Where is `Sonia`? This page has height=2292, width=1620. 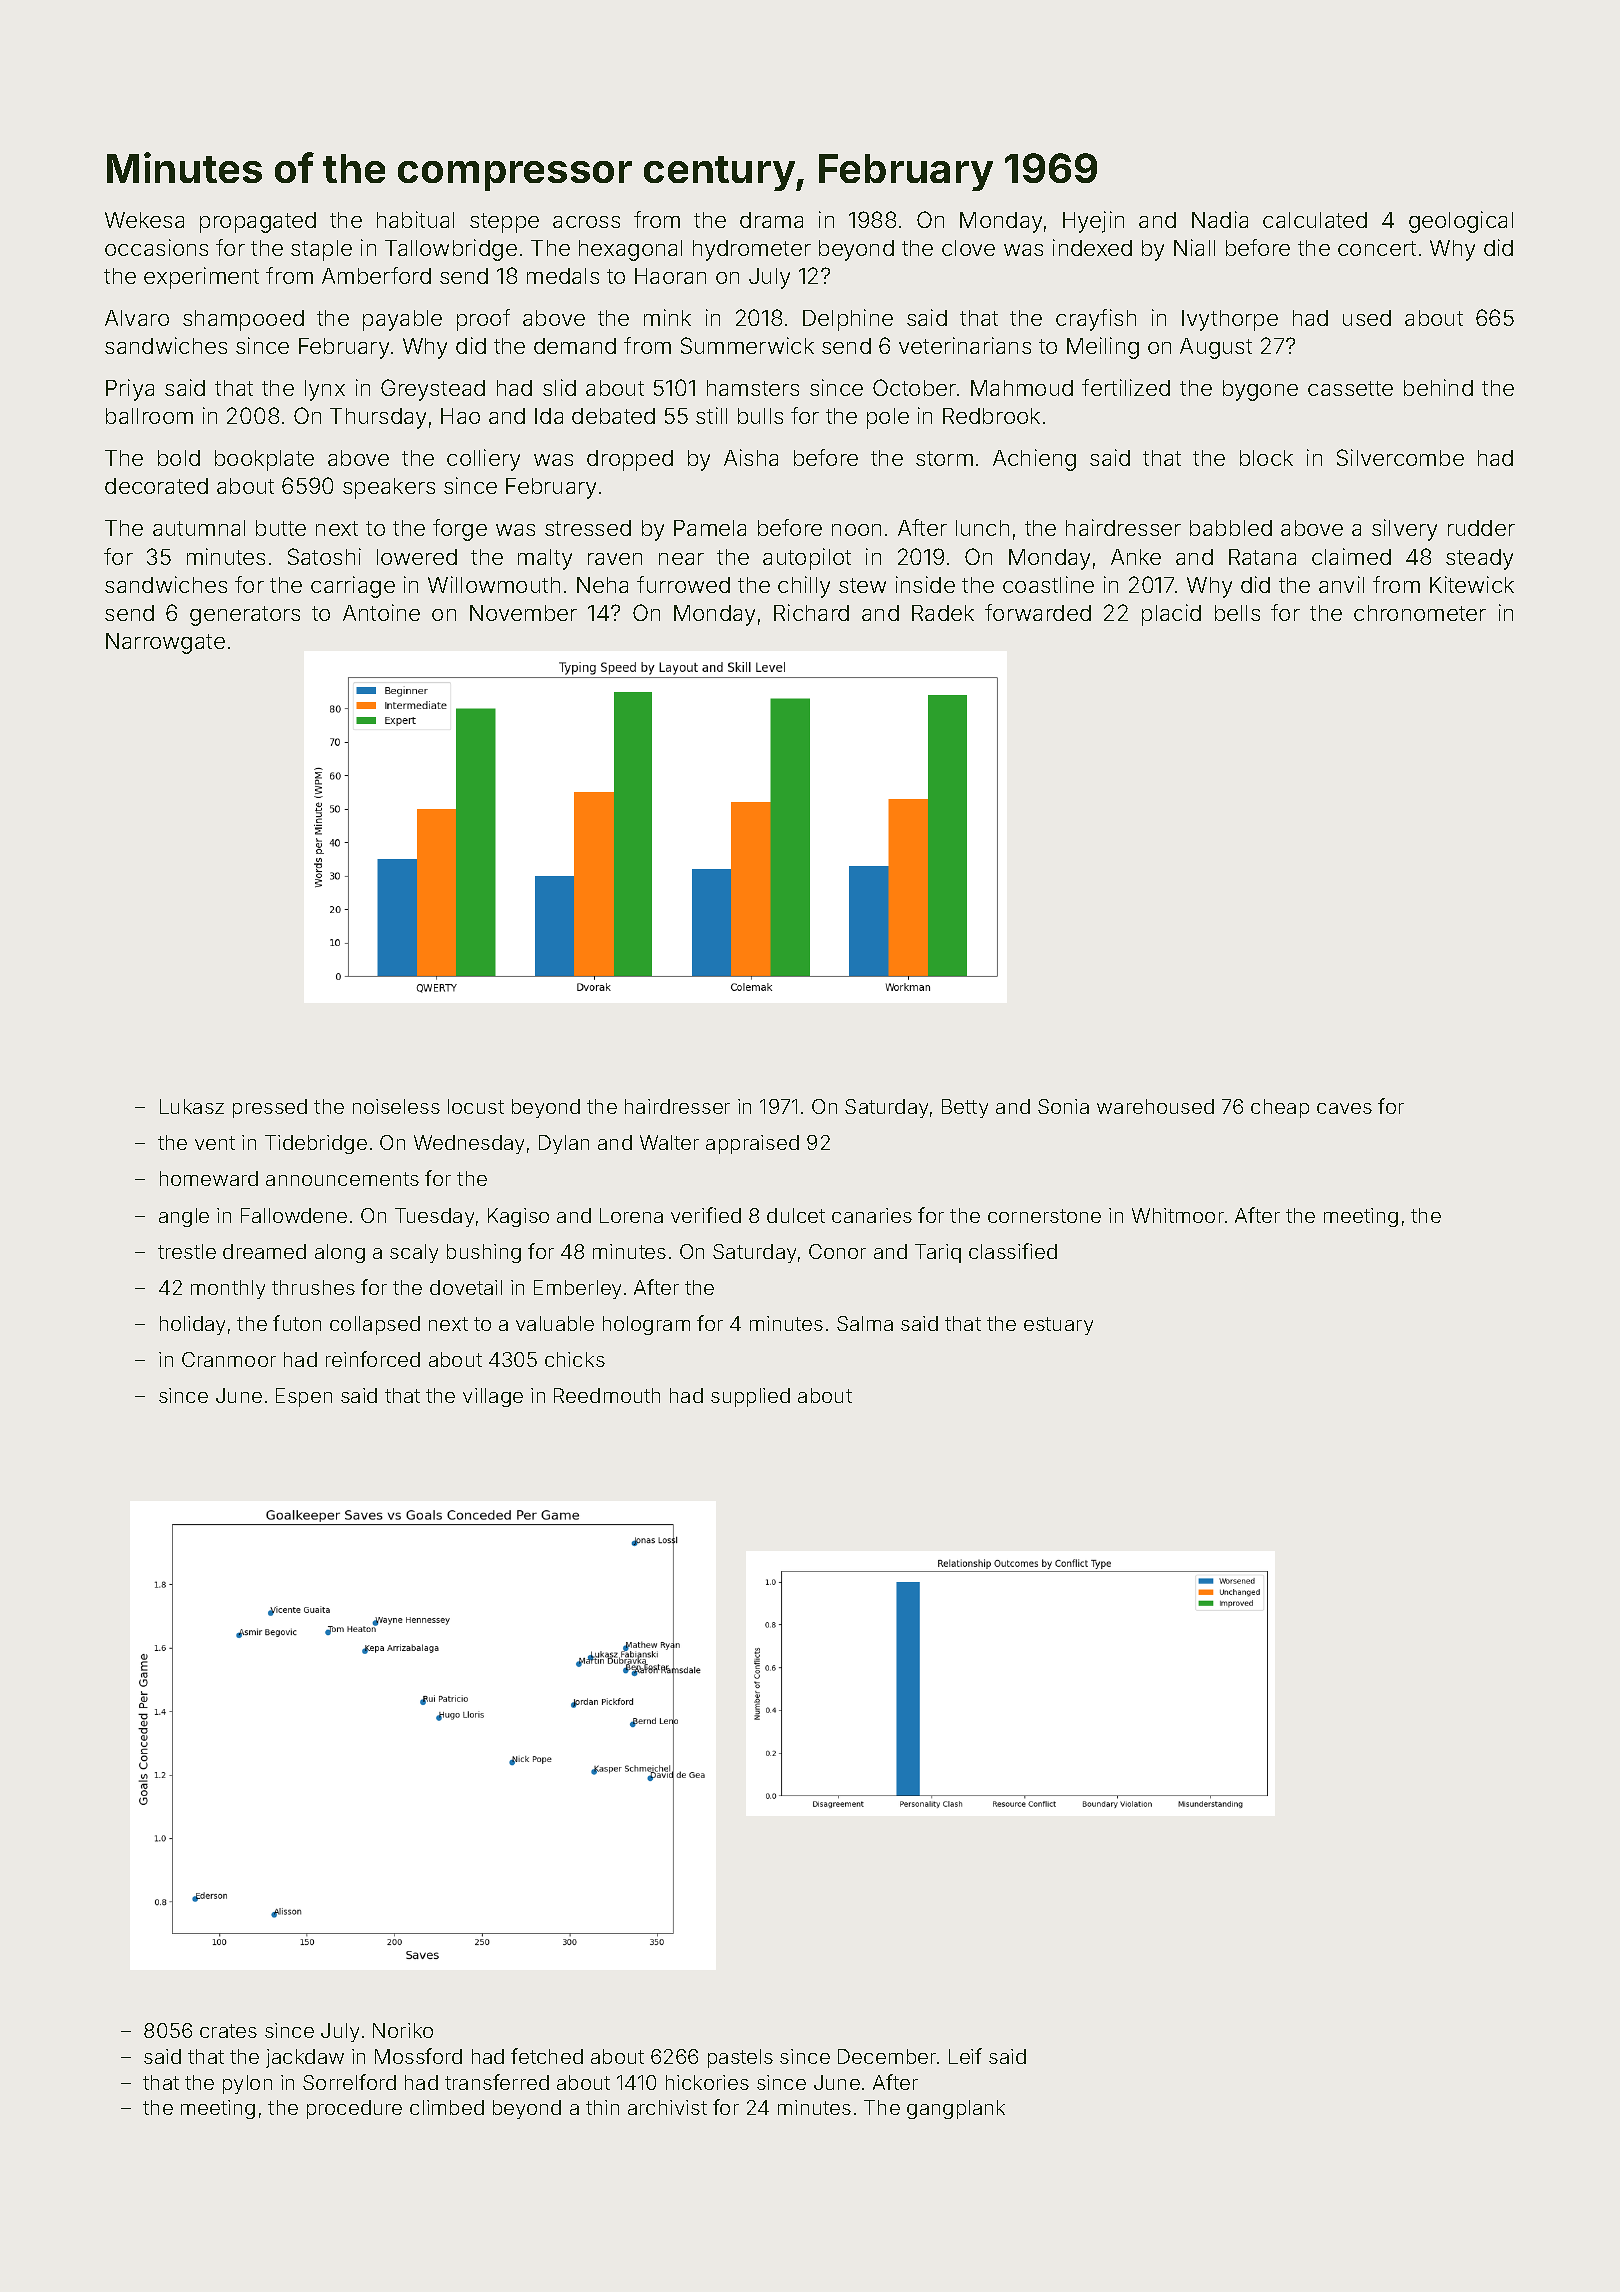 Sonia is located at coordinates (1063, 1106).
